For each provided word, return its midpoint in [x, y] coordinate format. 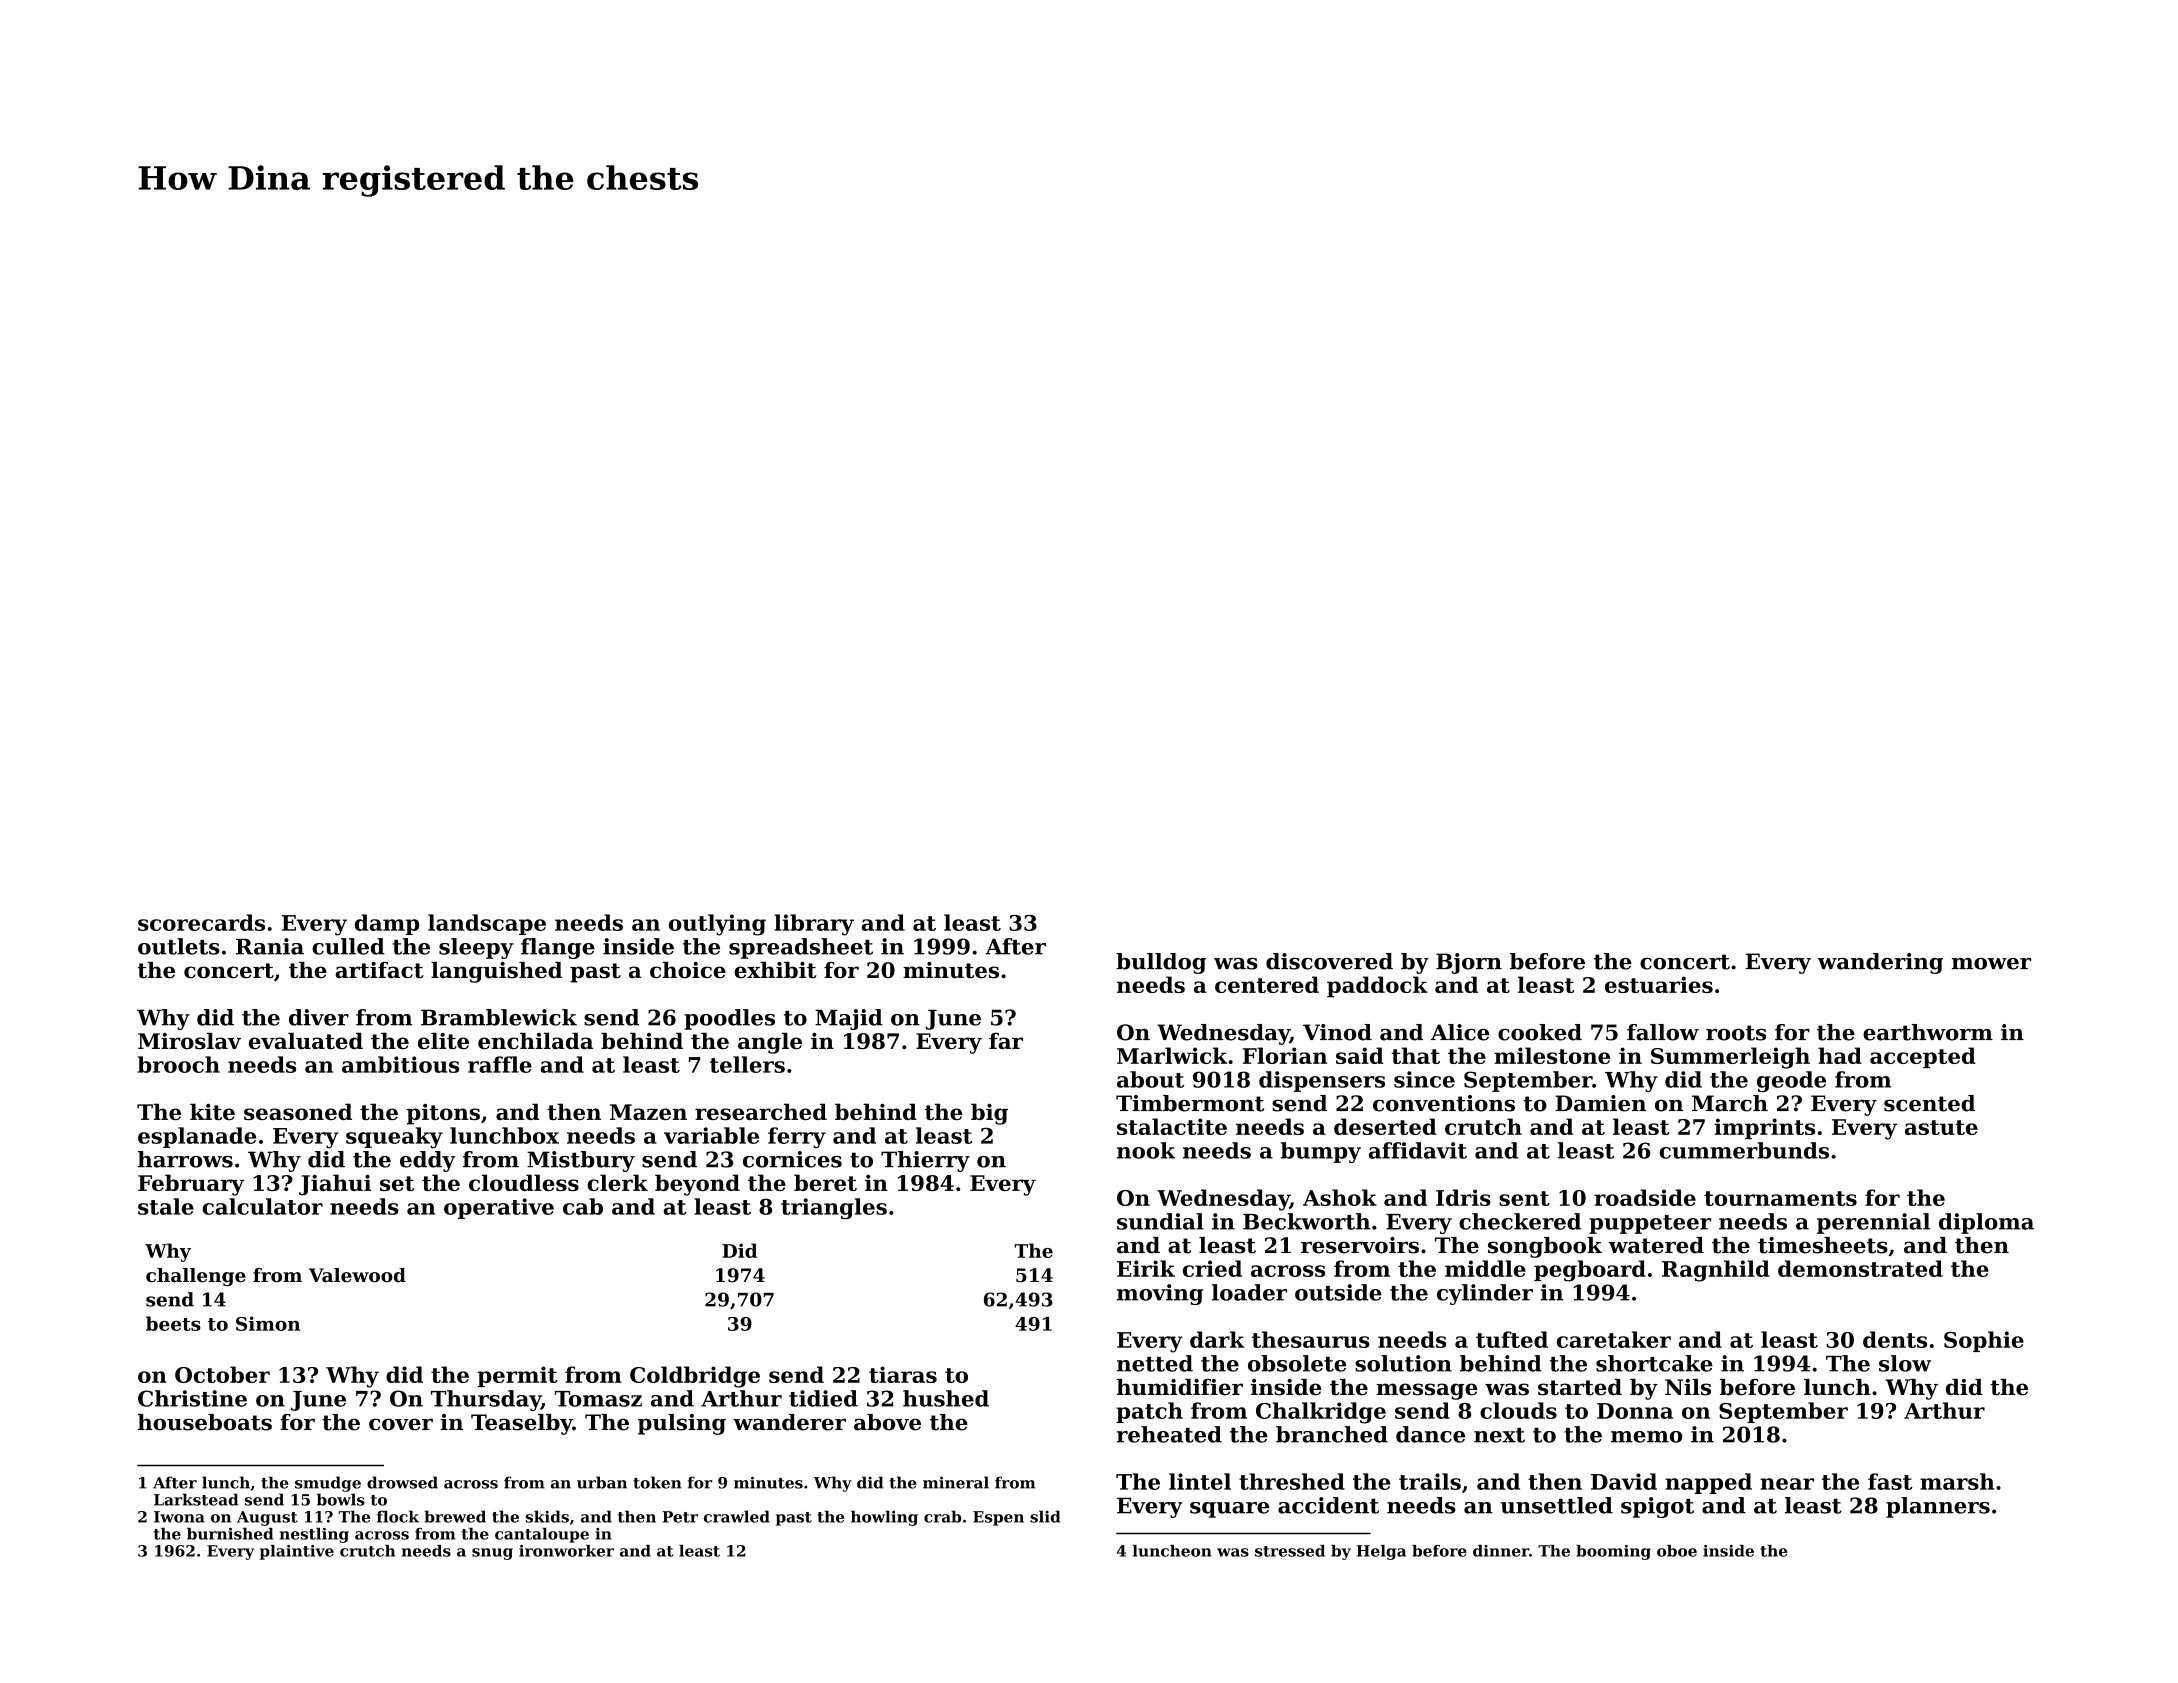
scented [1929, 1103]
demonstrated [1860, 1268]
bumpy [1321, 1152]
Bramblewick [499, 1017]
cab [583, 1206]
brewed [455, 1516]
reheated [1169, 1434]
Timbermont [1190, 1103]
